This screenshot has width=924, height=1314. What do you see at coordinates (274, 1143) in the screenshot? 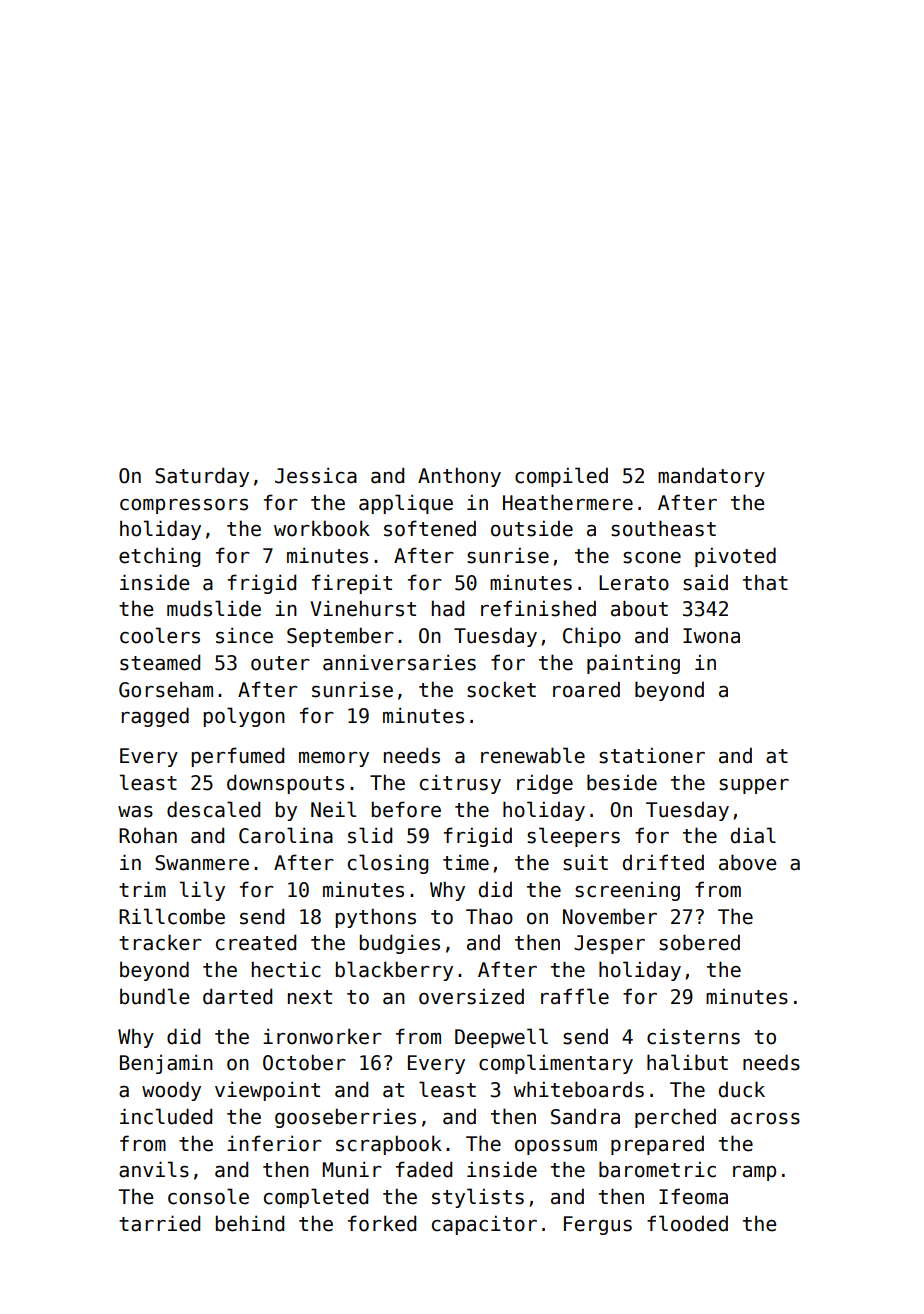
I see `inferior` at bounding box center [274, 1143].
